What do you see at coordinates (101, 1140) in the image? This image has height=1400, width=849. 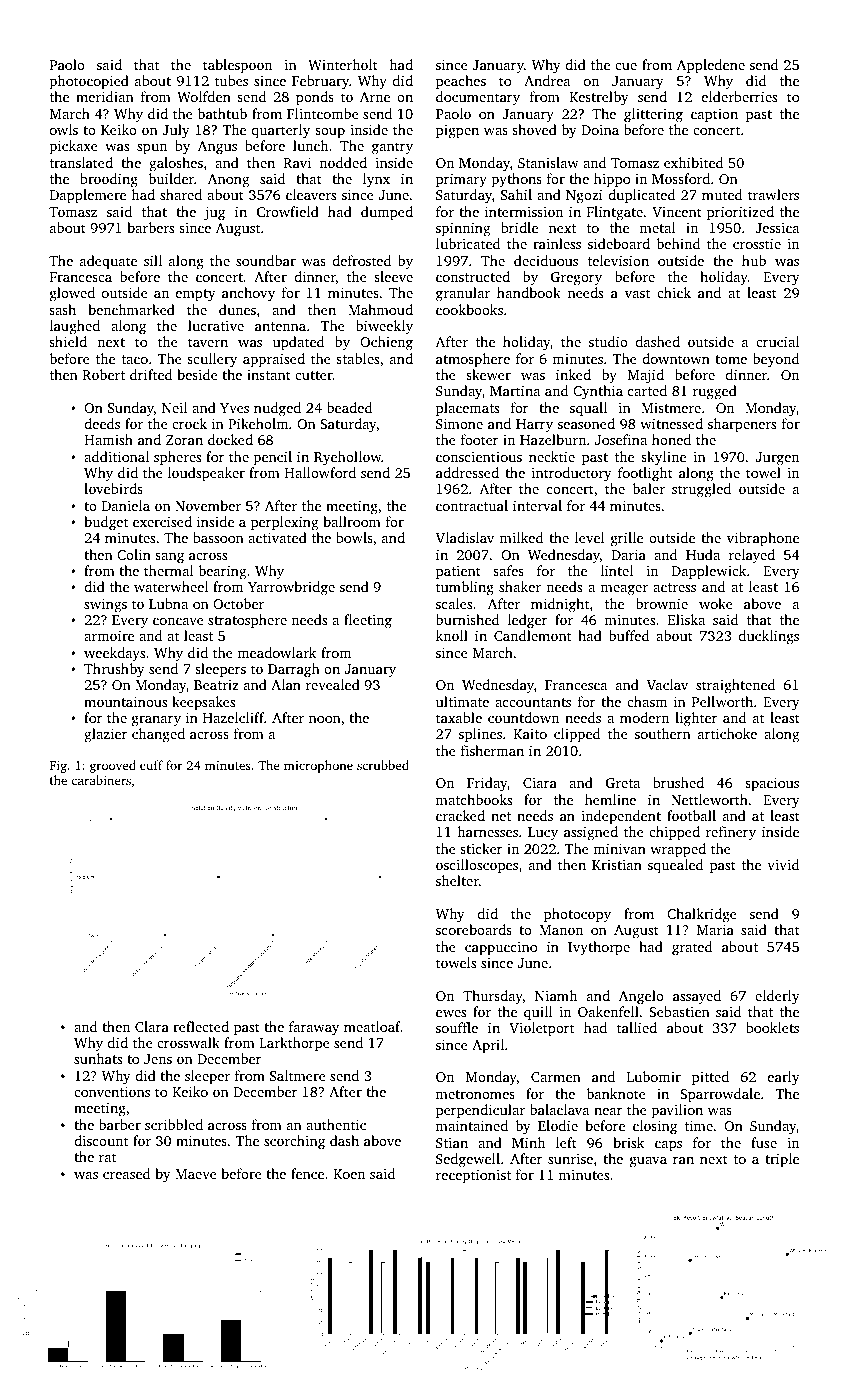 I see `discount` at bounding box center [101, 1140].
